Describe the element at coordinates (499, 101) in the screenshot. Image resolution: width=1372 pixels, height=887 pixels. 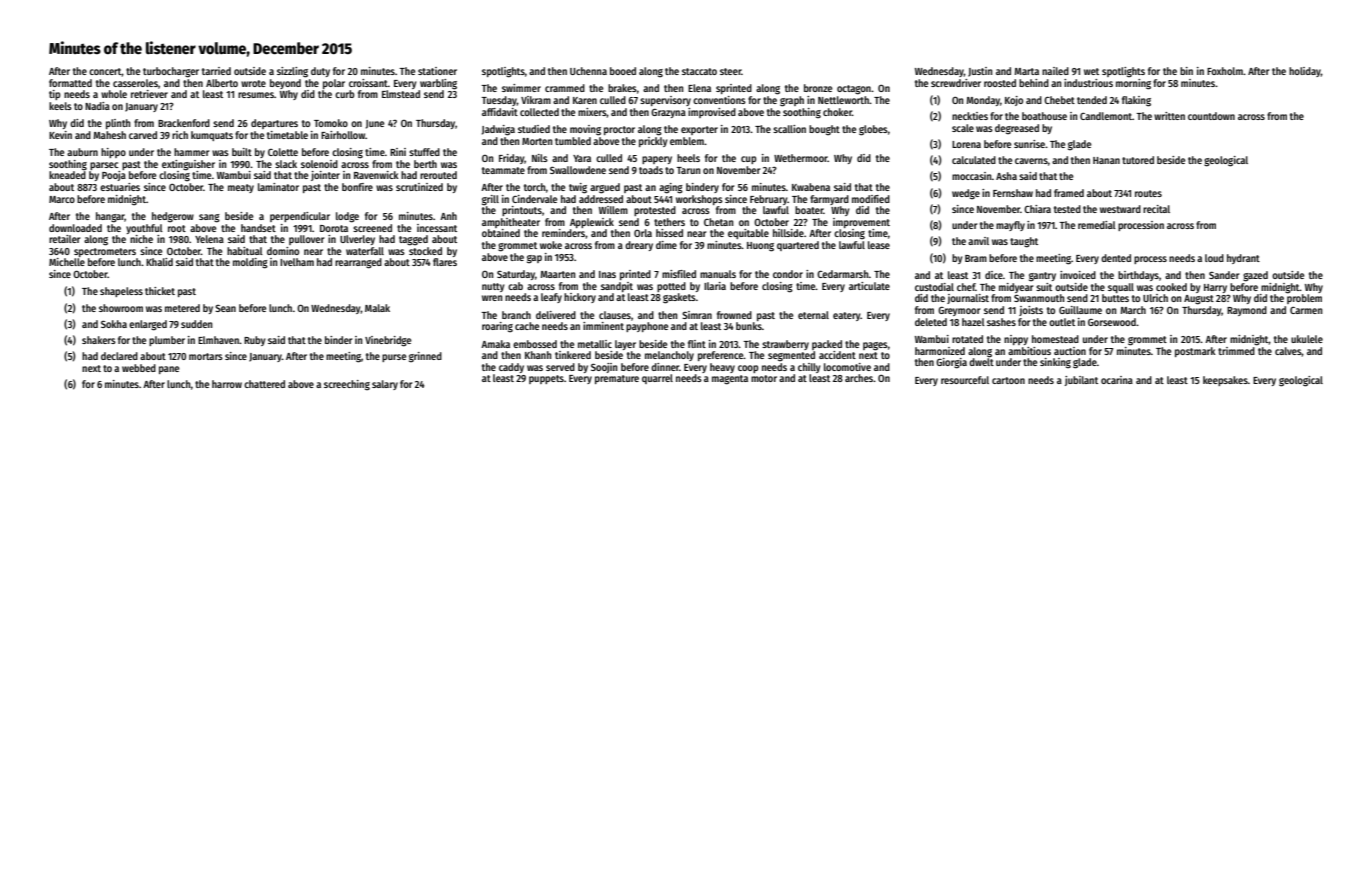
I see `Tuesday` at that location.
